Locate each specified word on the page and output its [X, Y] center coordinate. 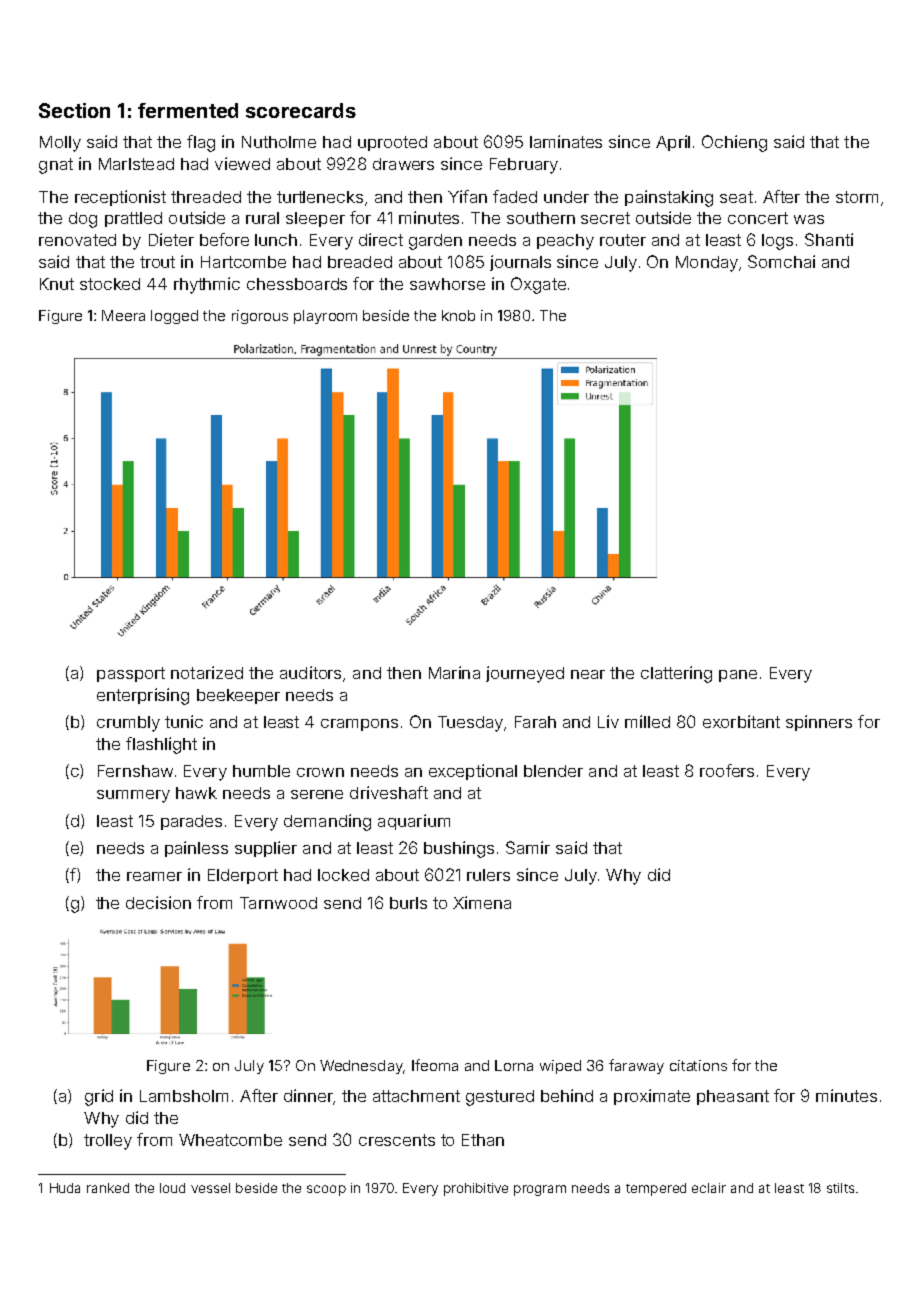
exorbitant [741, 721]
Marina [454, 672]
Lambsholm [184, 1096]
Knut [57, 284]
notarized [207, 672]
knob [458, 315]
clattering [676, 674]
